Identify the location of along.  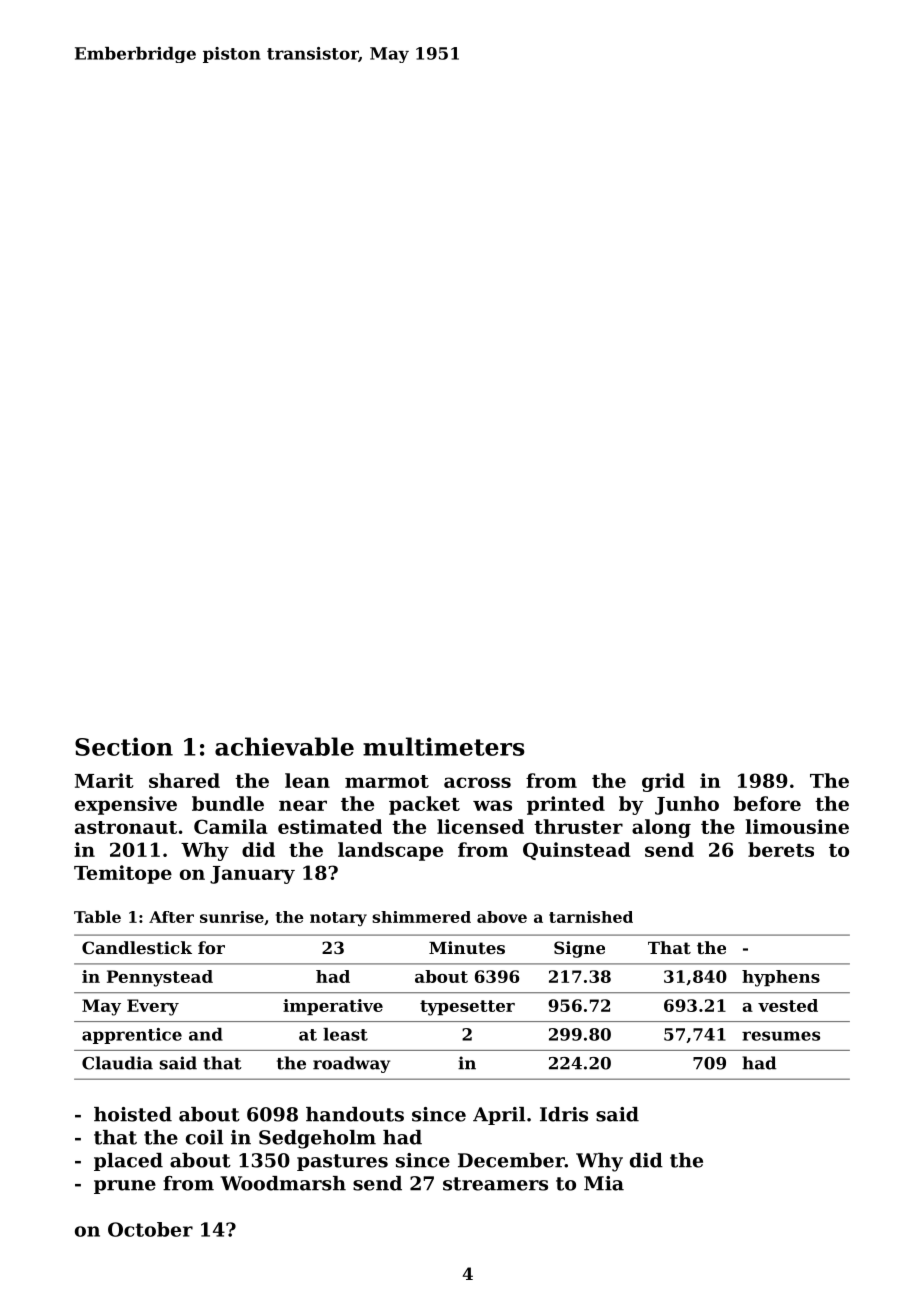
(661, 828).
